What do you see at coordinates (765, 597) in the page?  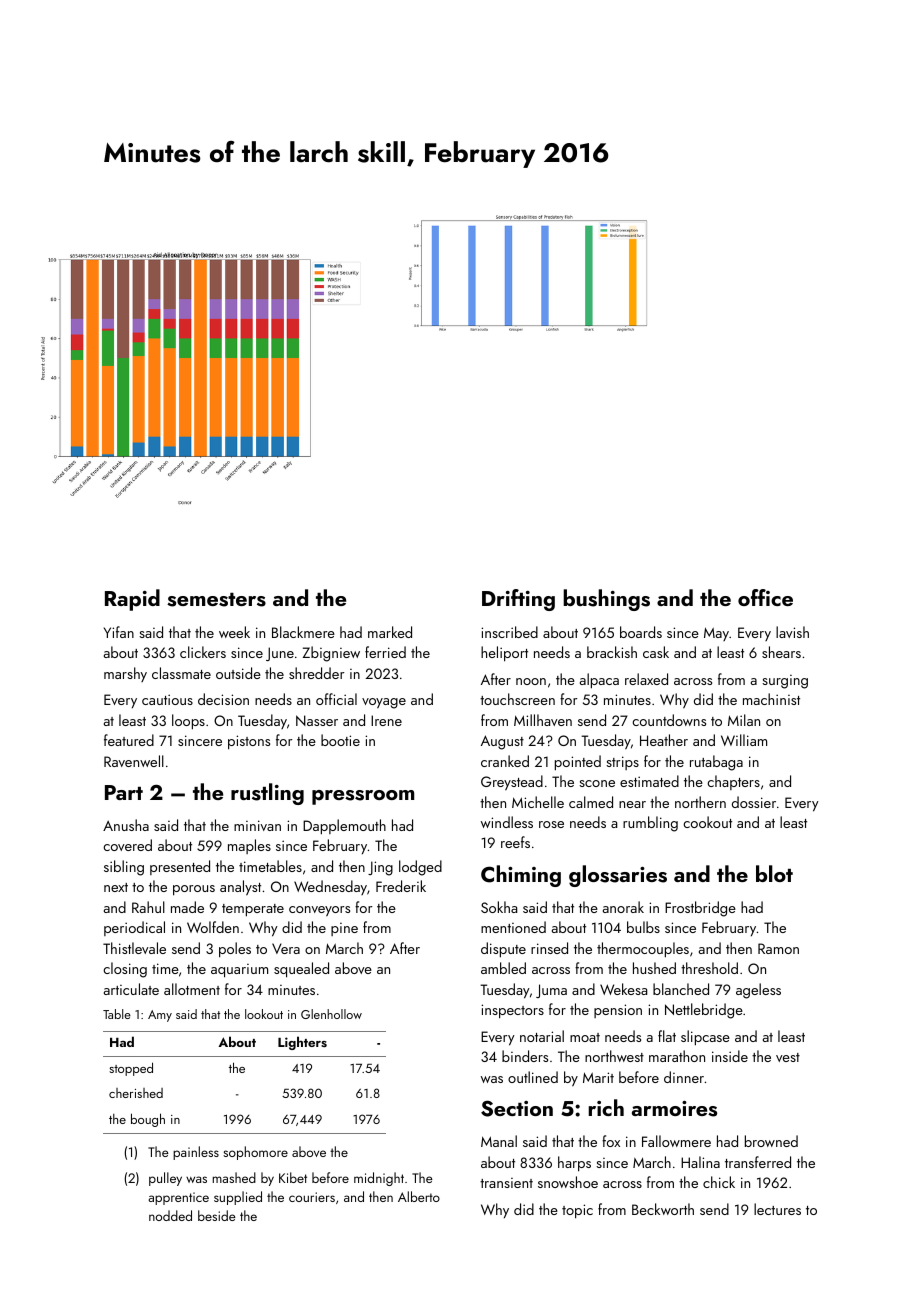 I see `office` at bounding box center [765, 597].
